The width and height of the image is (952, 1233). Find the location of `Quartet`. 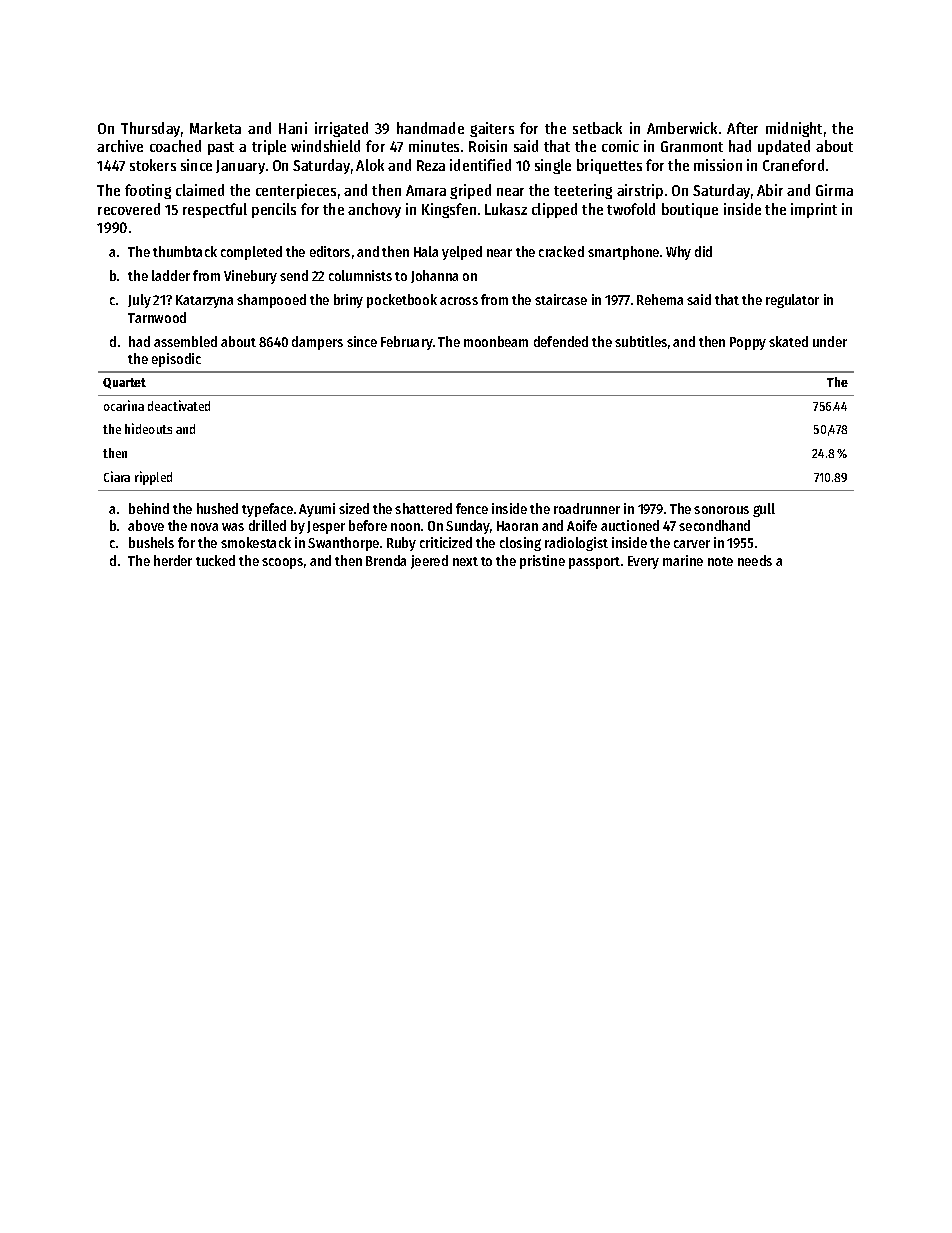

Quartet is located at coordinates (124, 383).
